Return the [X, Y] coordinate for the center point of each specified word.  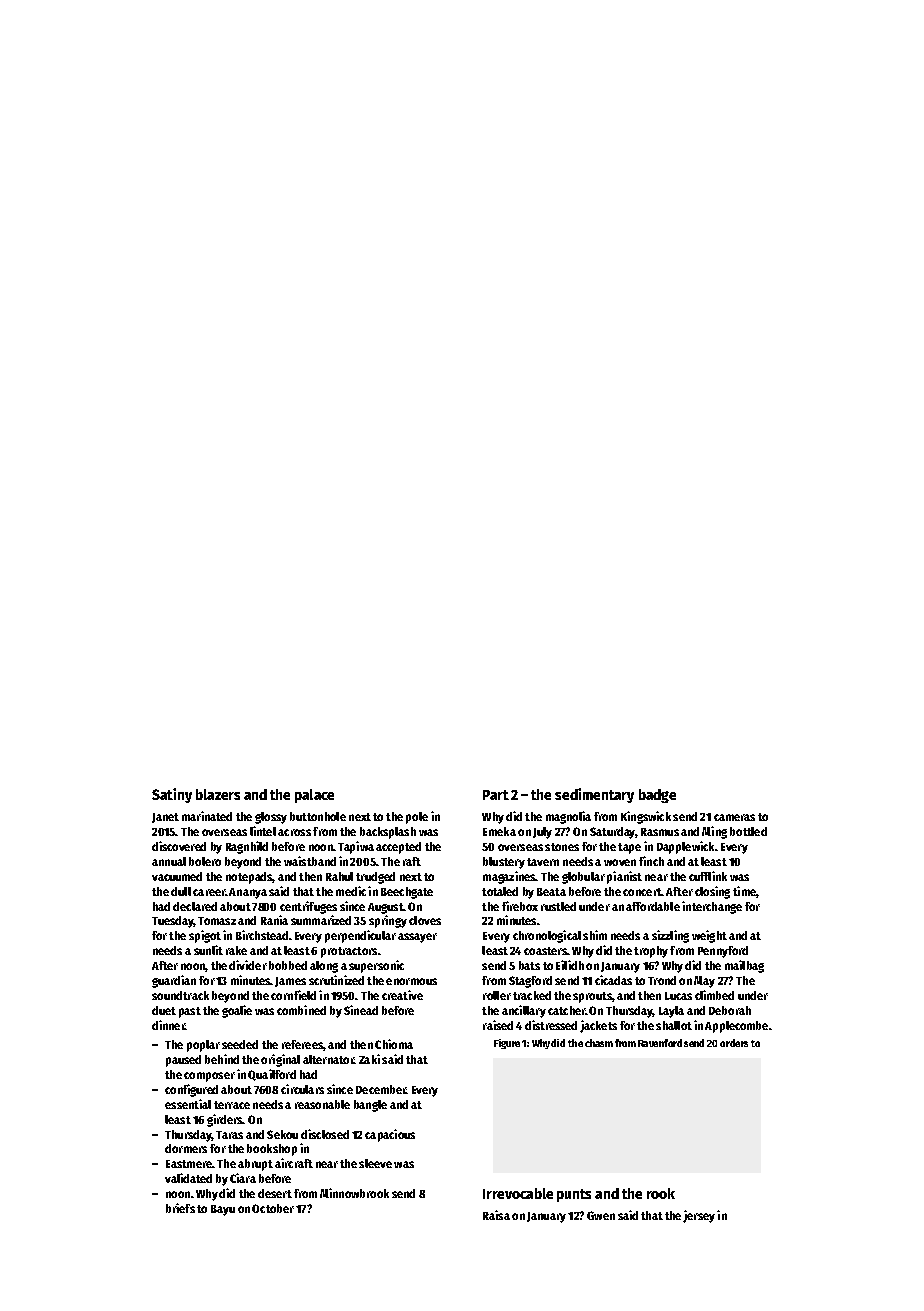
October [273, 1208]
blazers [218, 794]
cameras [734, 817]
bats [529, 965]
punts [574, 1195]
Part [496, 795]
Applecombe [736, 1027]
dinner [168, 1025]
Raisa [496, 1215]
